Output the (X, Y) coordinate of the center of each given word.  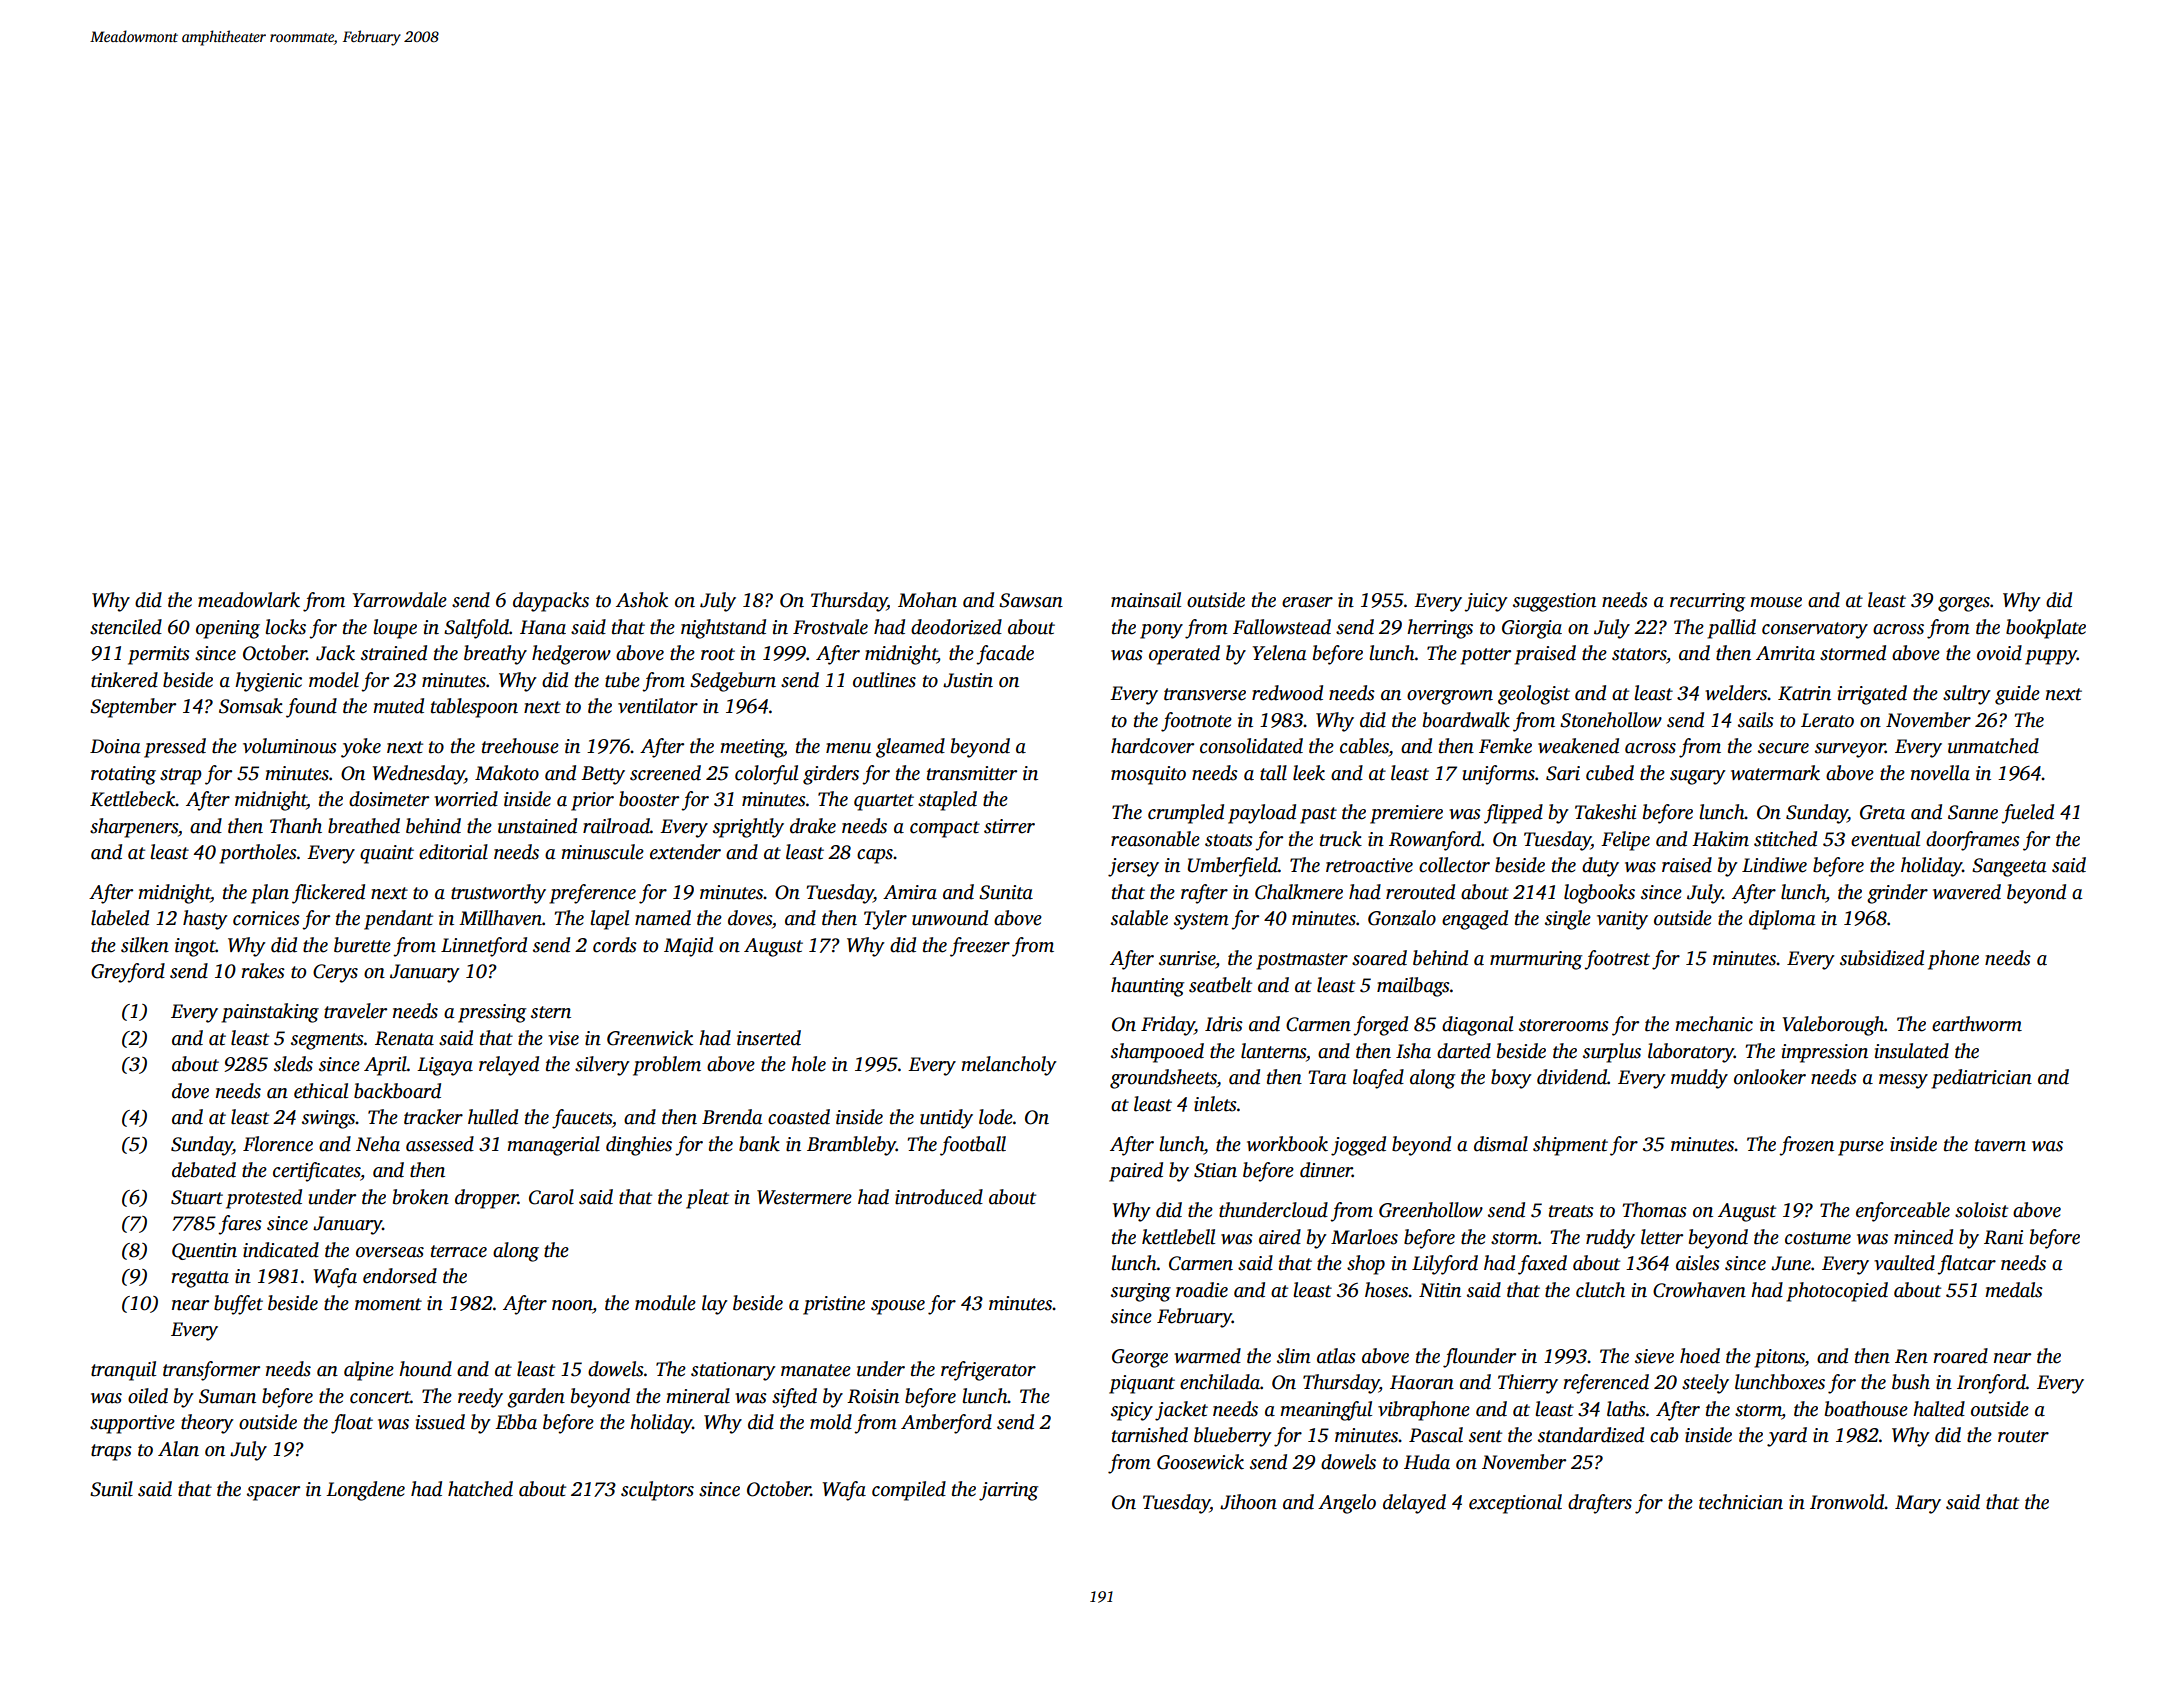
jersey (1133, 867)
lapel (609, 920)
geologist (1534, 695)
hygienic (268, 682)
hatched (480, 1489)
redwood (1287, 693)
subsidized (1882, 958)
